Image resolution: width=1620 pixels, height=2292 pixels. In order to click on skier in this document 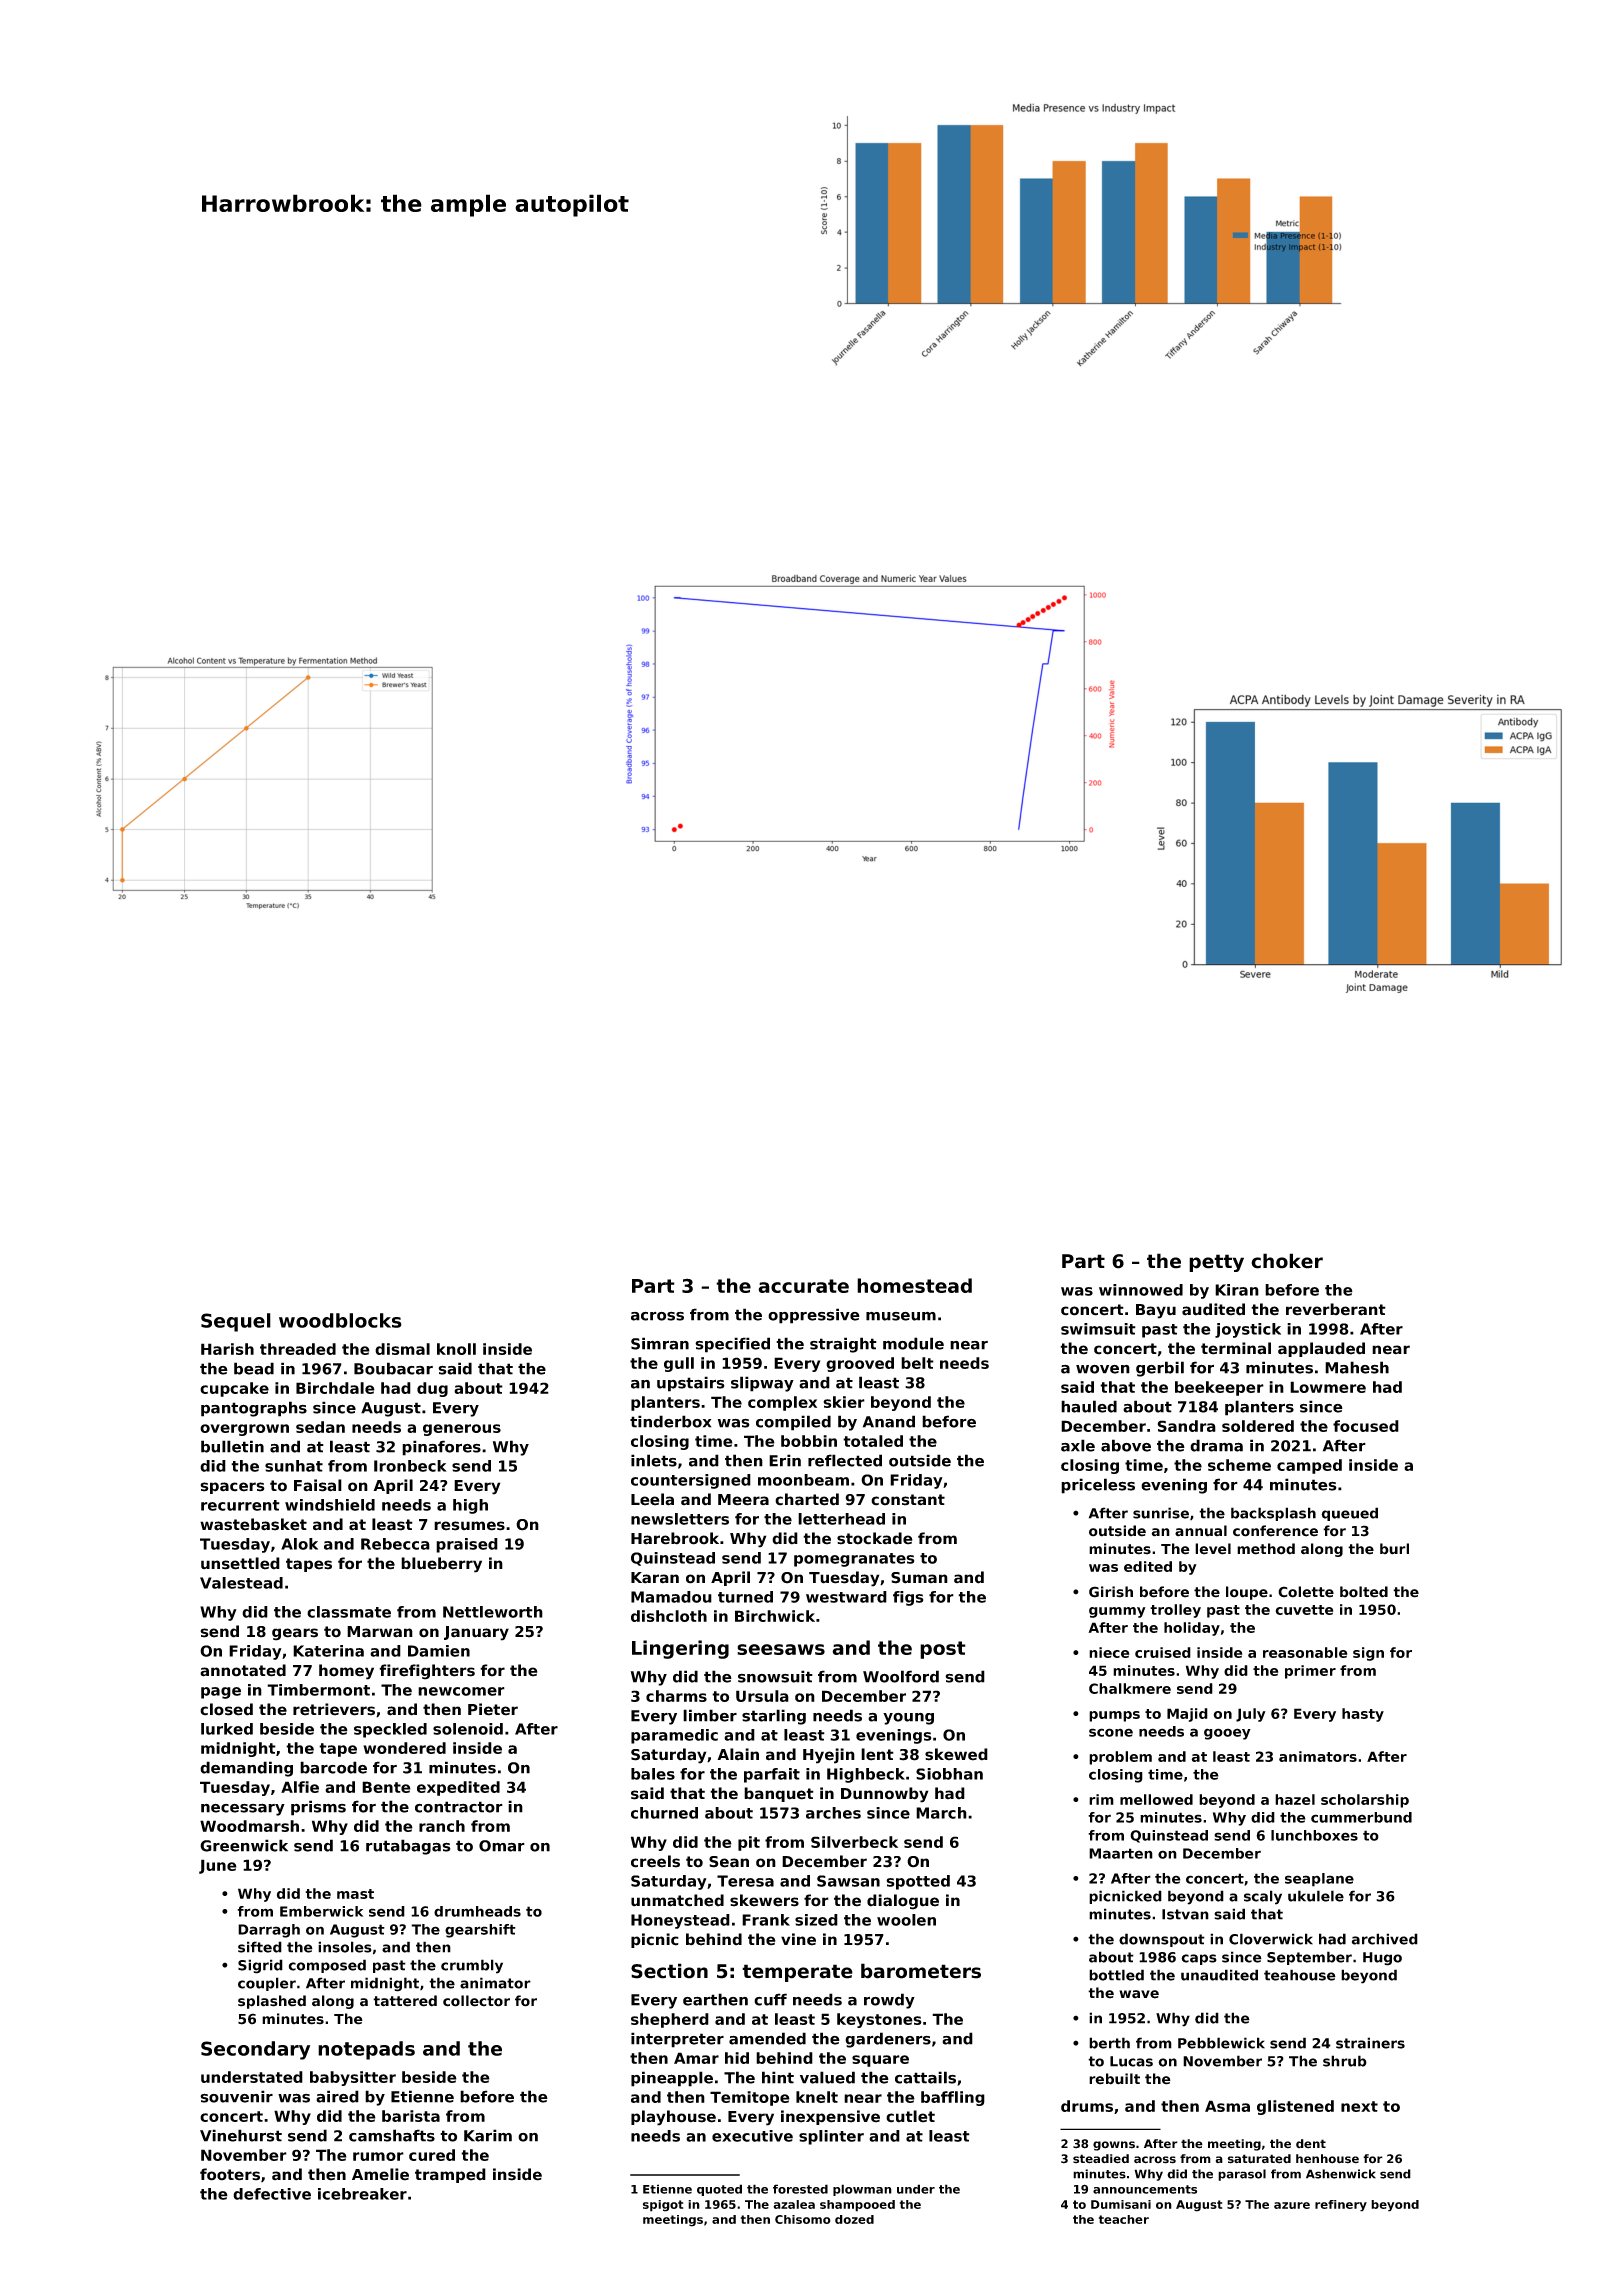, I will do `click(844, 1402)`.
